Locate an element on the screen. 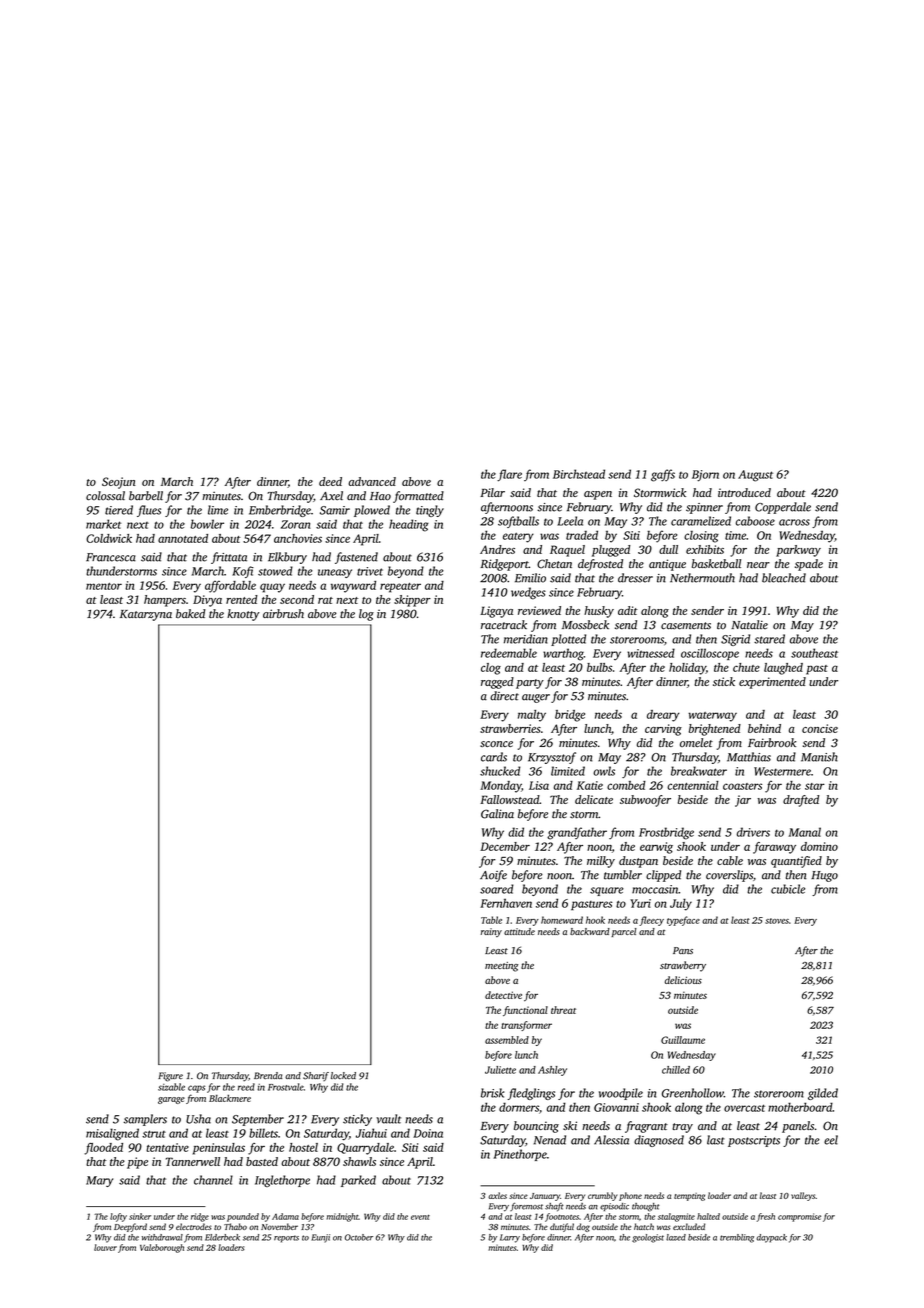  Figure is located at coordinates (170, 1077).
